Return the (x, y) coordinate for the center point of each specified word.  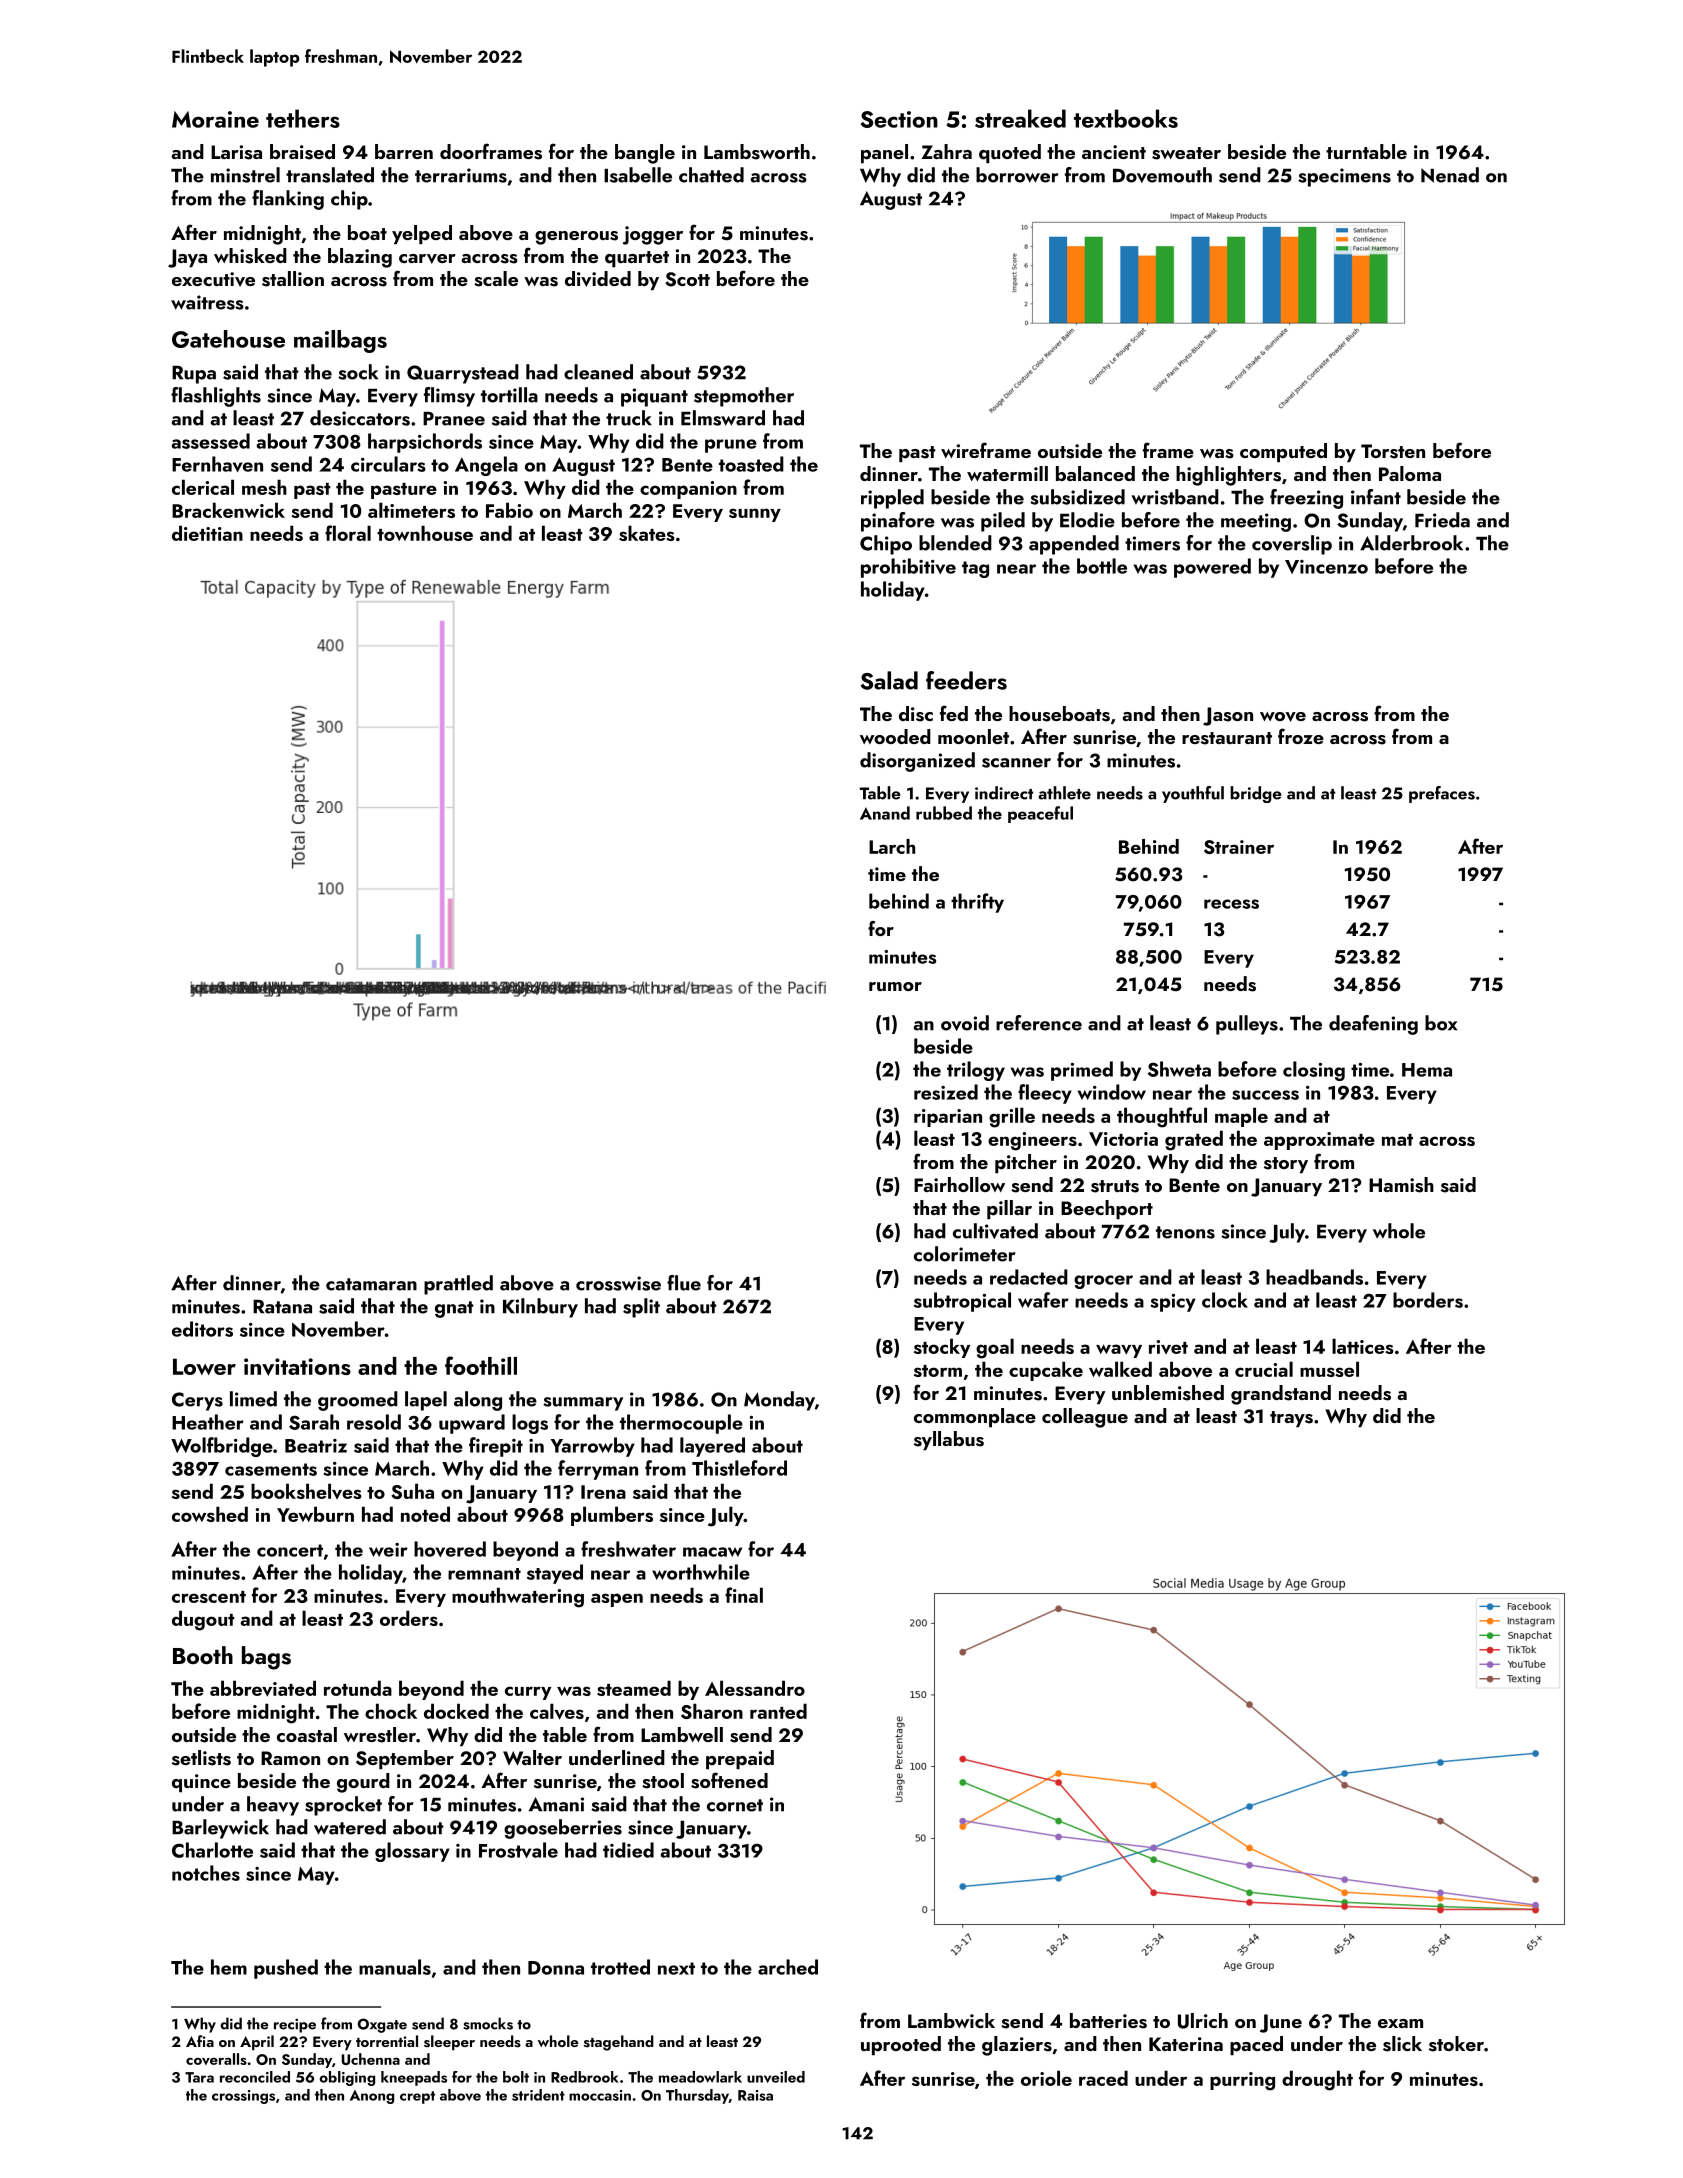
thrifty (977, 903)
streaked (1020, 118)
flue (684, 1283)
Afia (200, 2041)
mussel (1329, 1369)
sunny (755, 515)
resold (374, 1422)
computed (1283, 452)
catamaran (371, 1284)
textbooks (1126, 118)
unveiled (776, 2077)
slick (1402, 2044)
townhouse (425, 533)
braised (302, 152)
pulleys (1247, 1025)
